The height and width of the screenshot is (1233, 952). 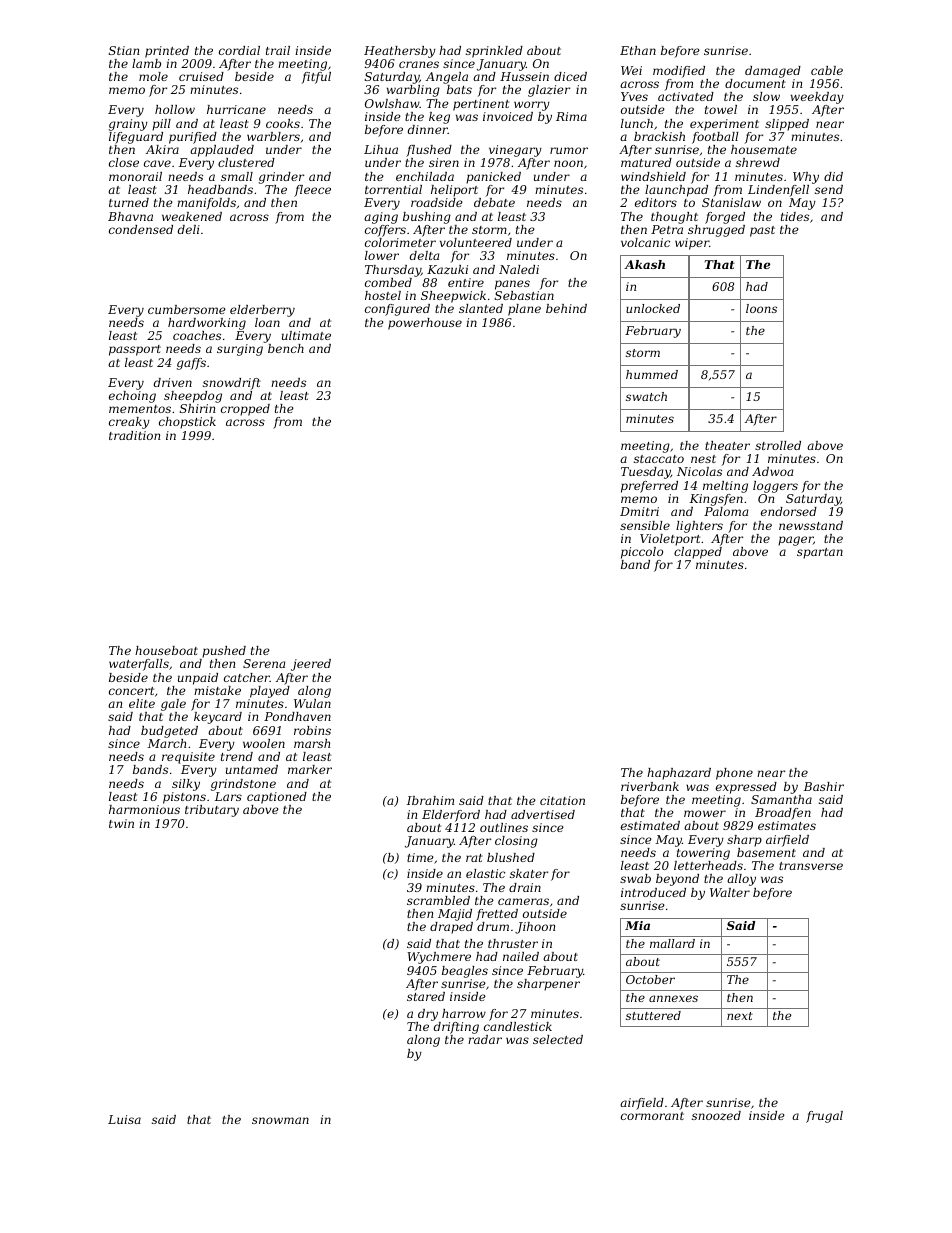 What do you see at coordinates (731, 202) in the screenshot?
I see `Stanislaw` at bounding box center [731, 202].
